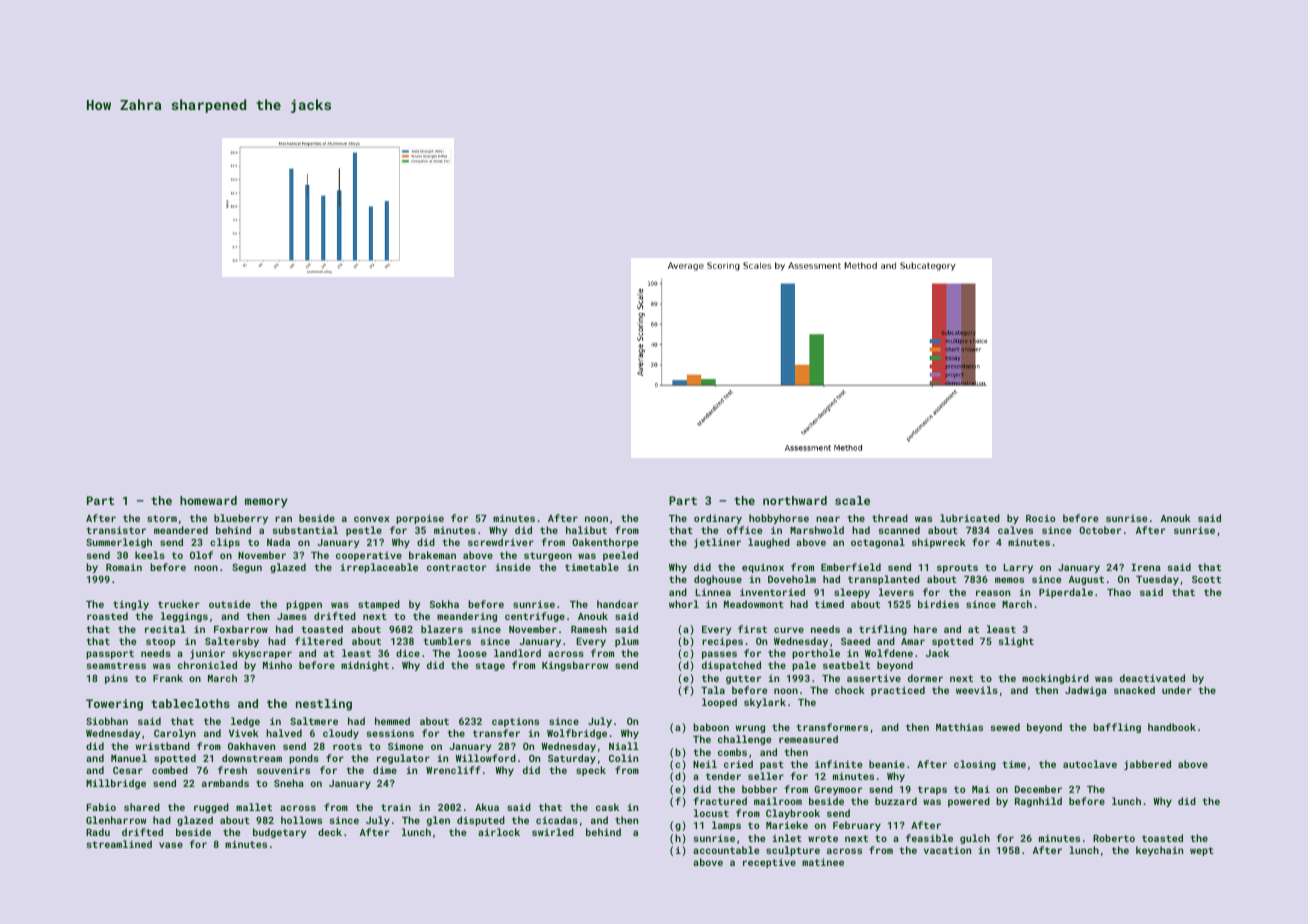 Image resolution: width=1308 pixels, height=924 pixels. What do you see at coordinates (1146, 567) in the image?
I see `Irena` at bounding box center [1146, 567].
